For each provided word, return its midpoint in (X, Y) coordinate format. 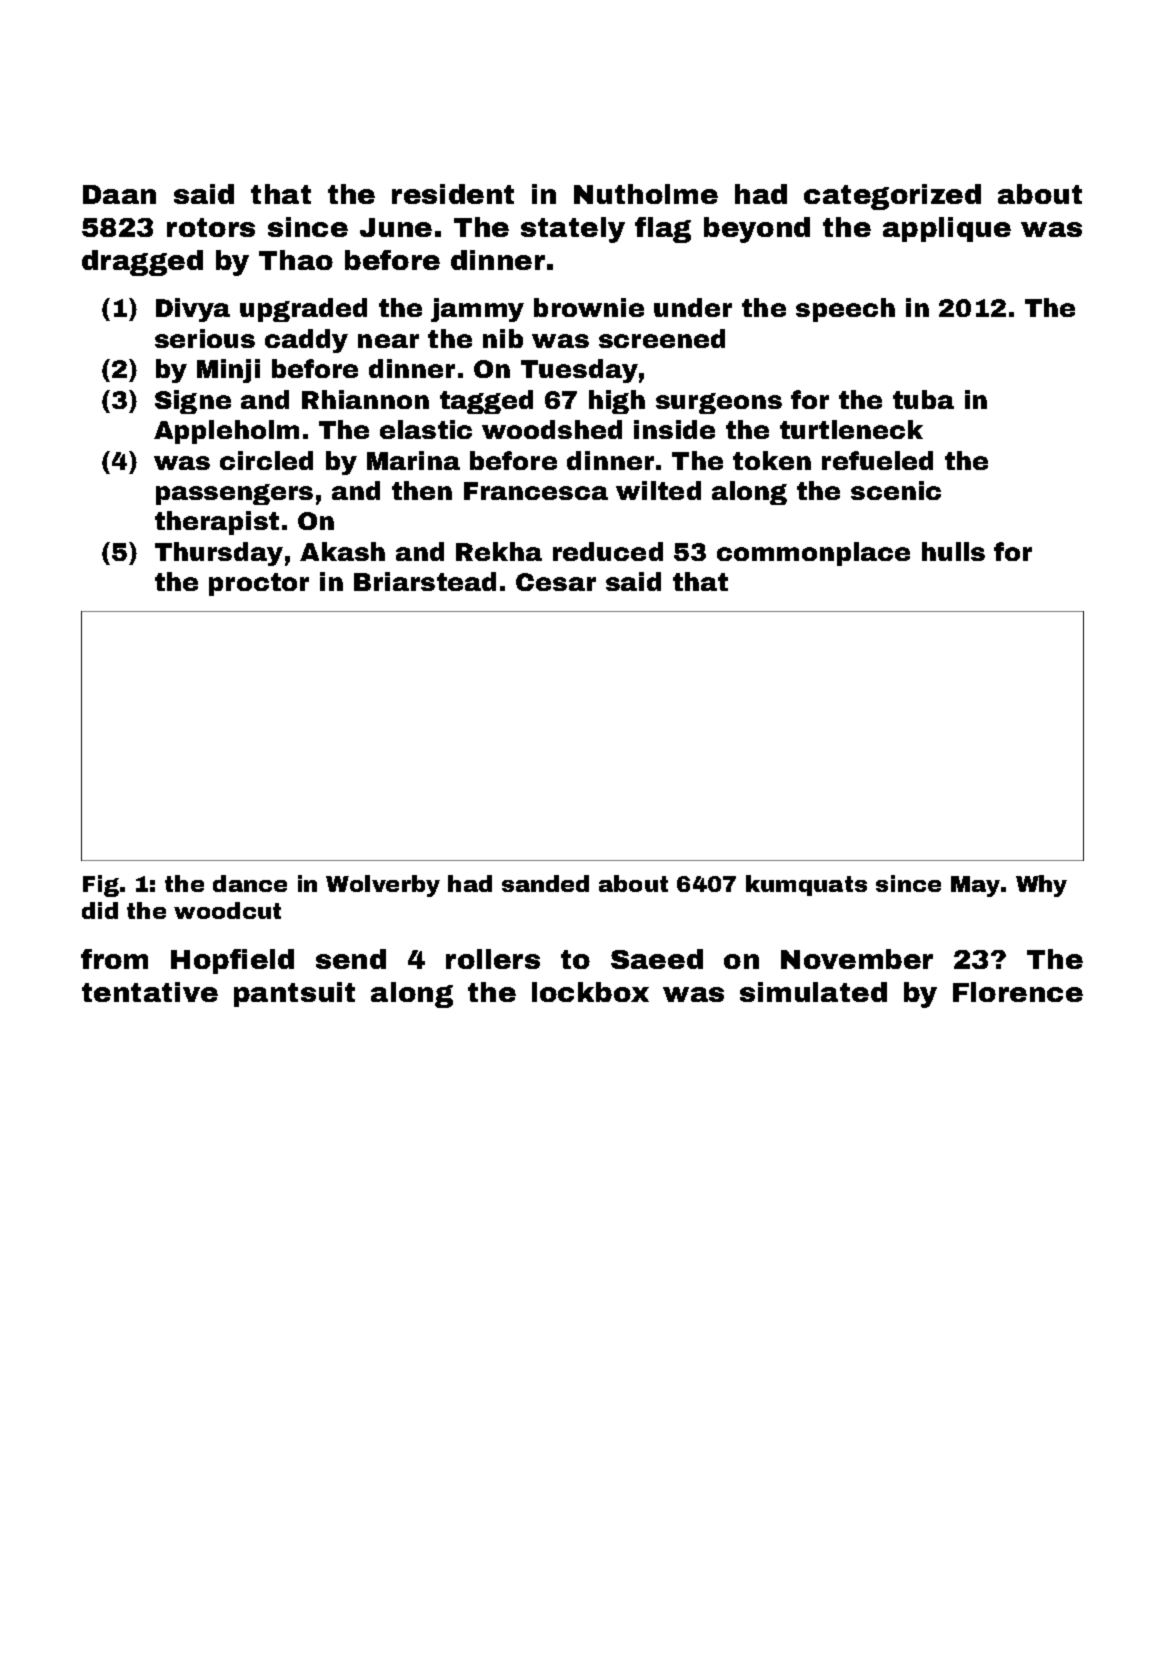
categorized (892, 197)
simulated (813, 992)
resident (453, 194)
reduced (608, 551)
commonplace (813, 554)
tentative (150, 992)
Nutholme (646, 194)
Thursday (219, 554)
